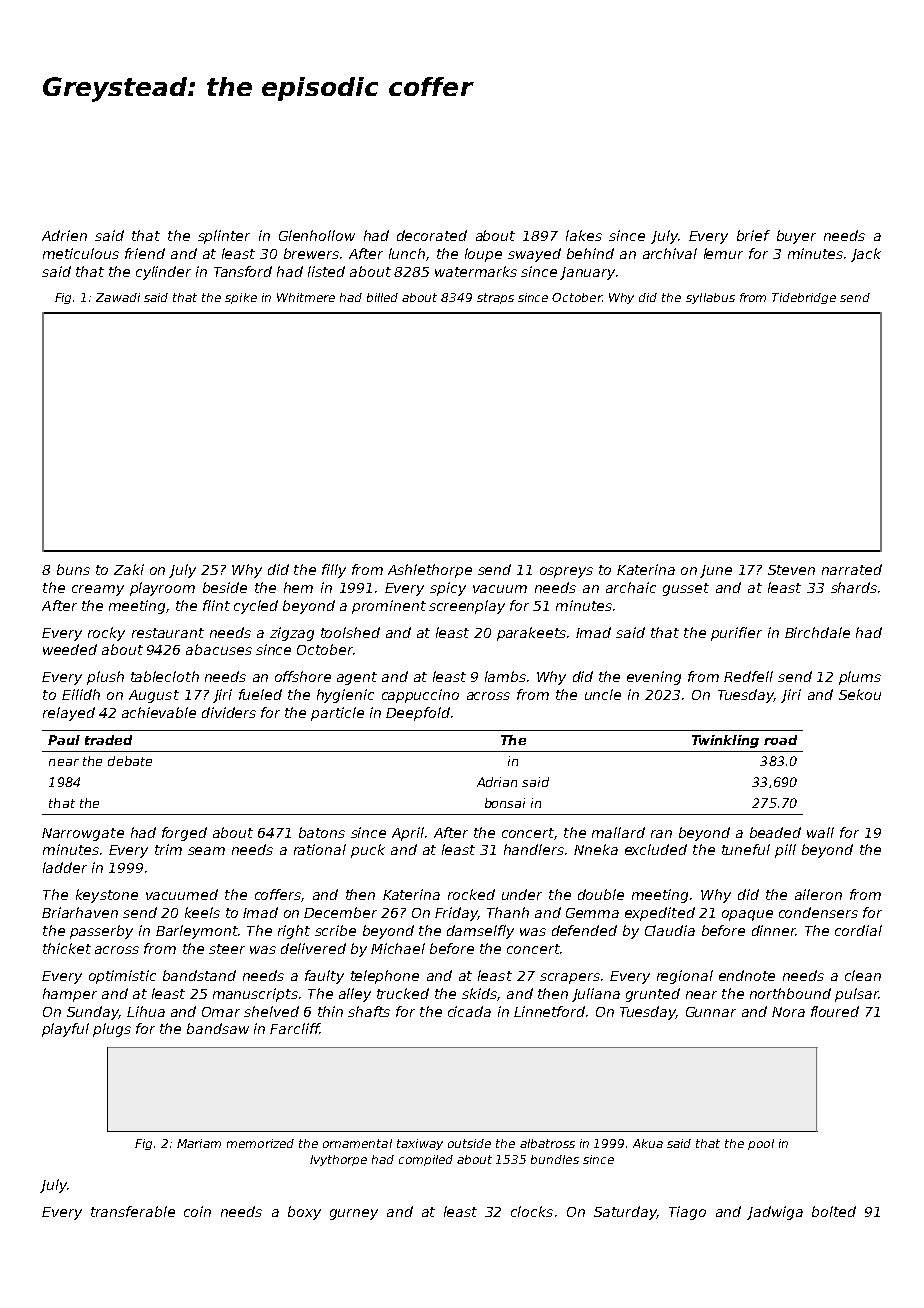 Image resolution: width=924 pixels, height=1308 pixels. Describe the element at coordinates (67, 948) in the page. I see `thicket` at that location.
